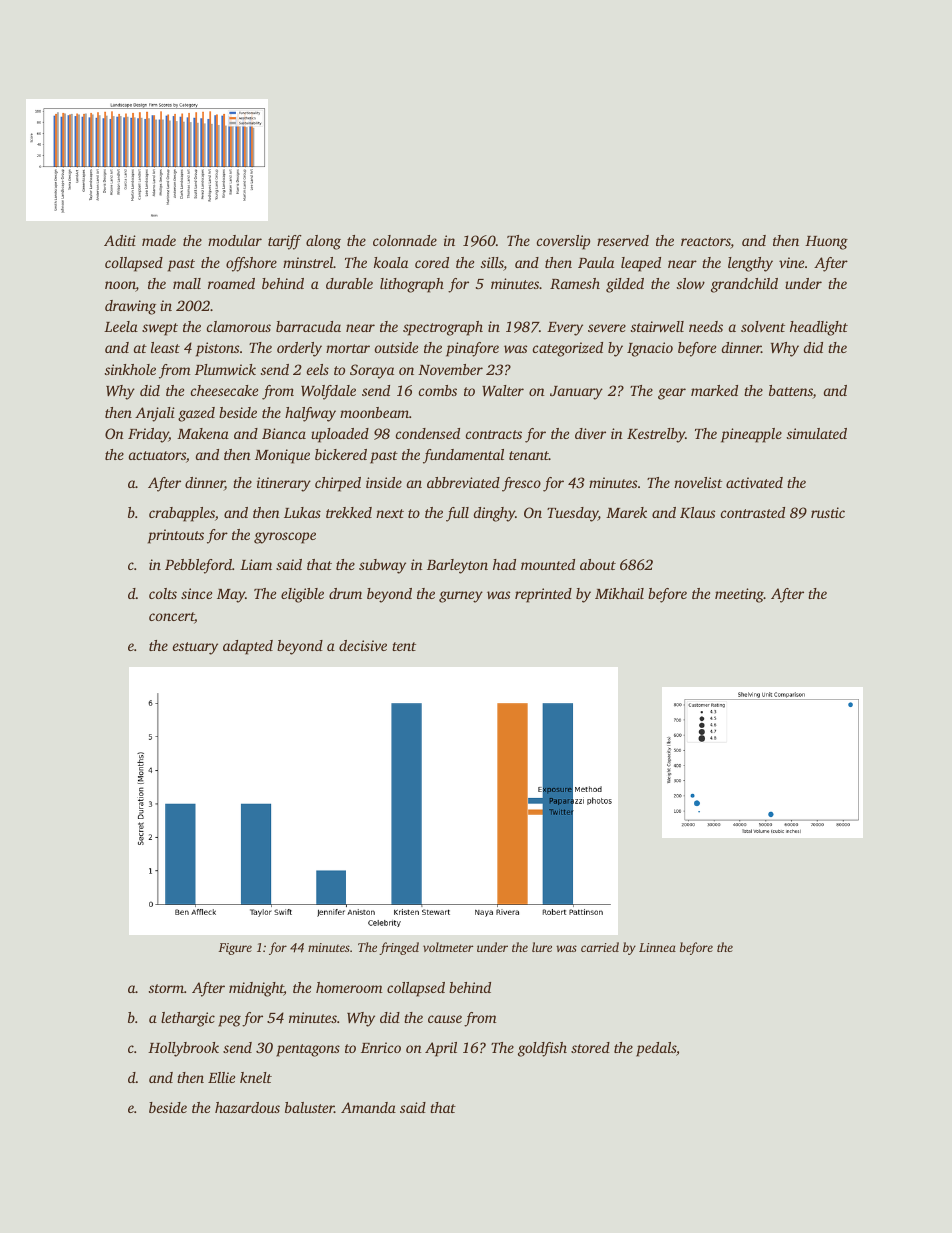  I want to click on activated, so click(754, 482).
